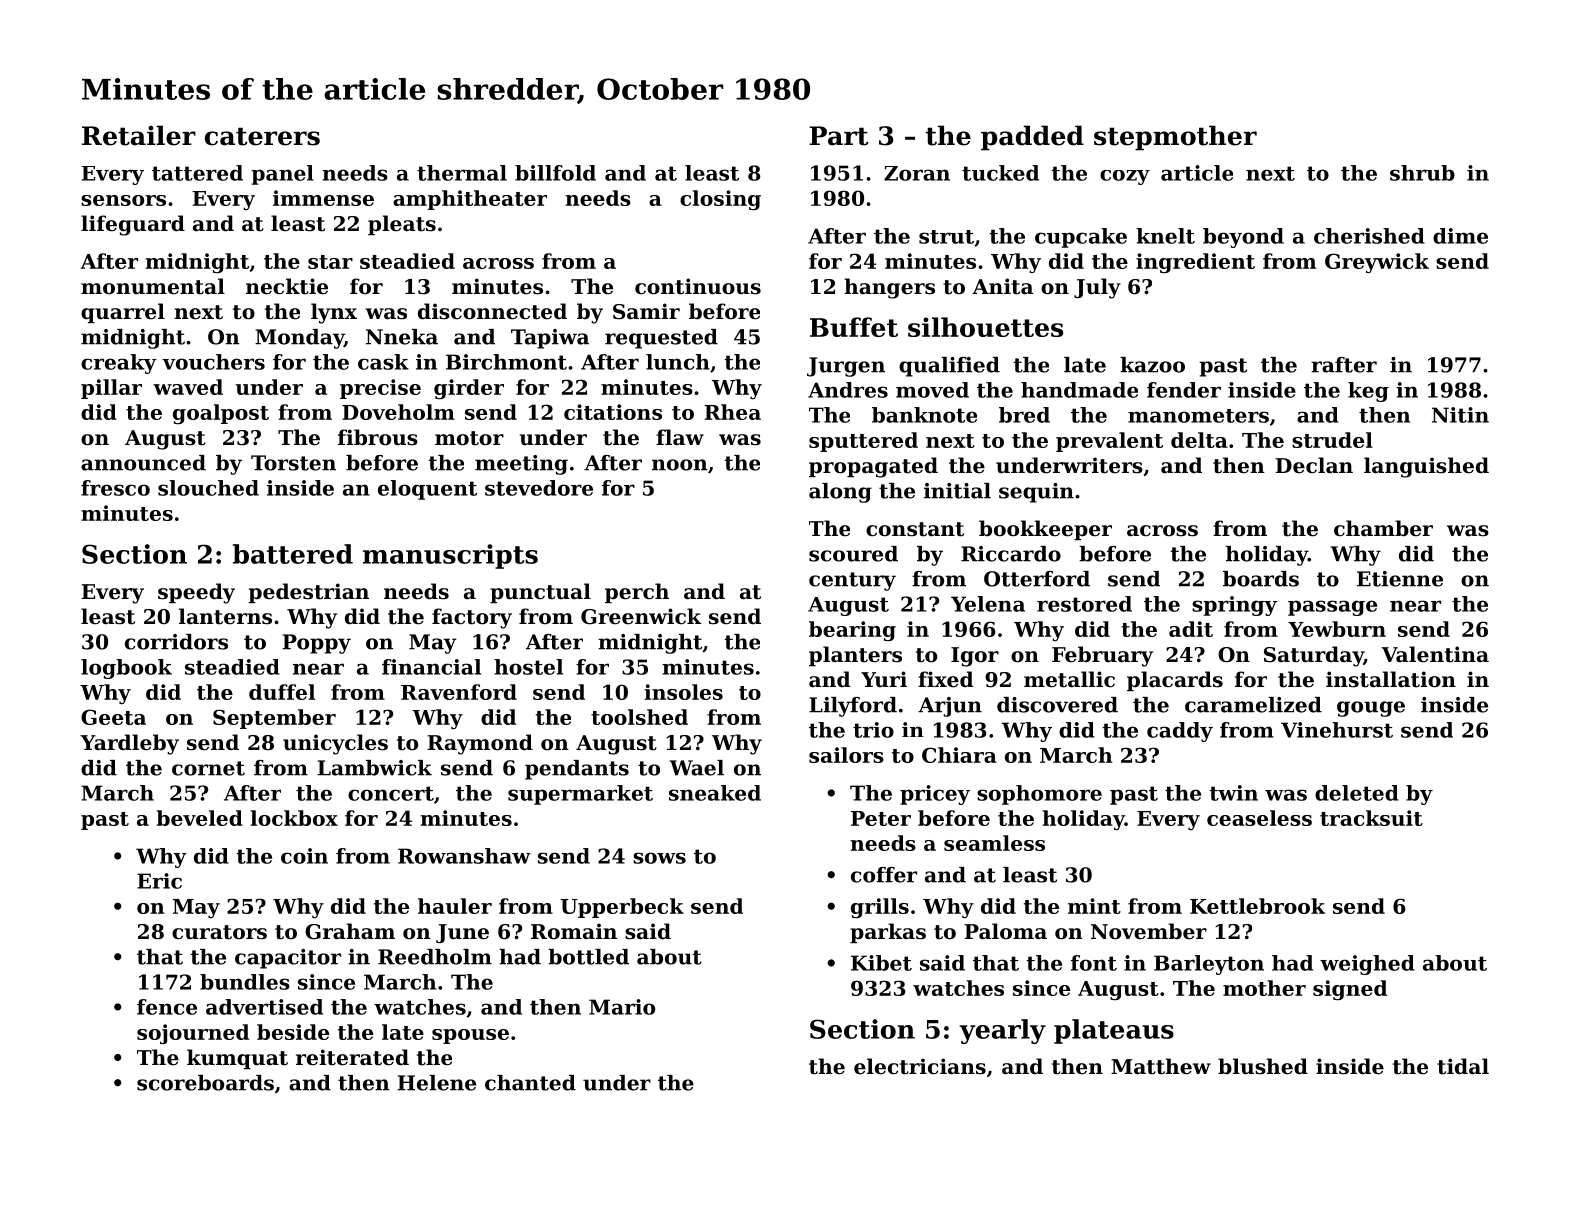 Image resolution: width=1570 pixels, height=1213 pixels. I want to click on Greywick, so click(1377, 263).
